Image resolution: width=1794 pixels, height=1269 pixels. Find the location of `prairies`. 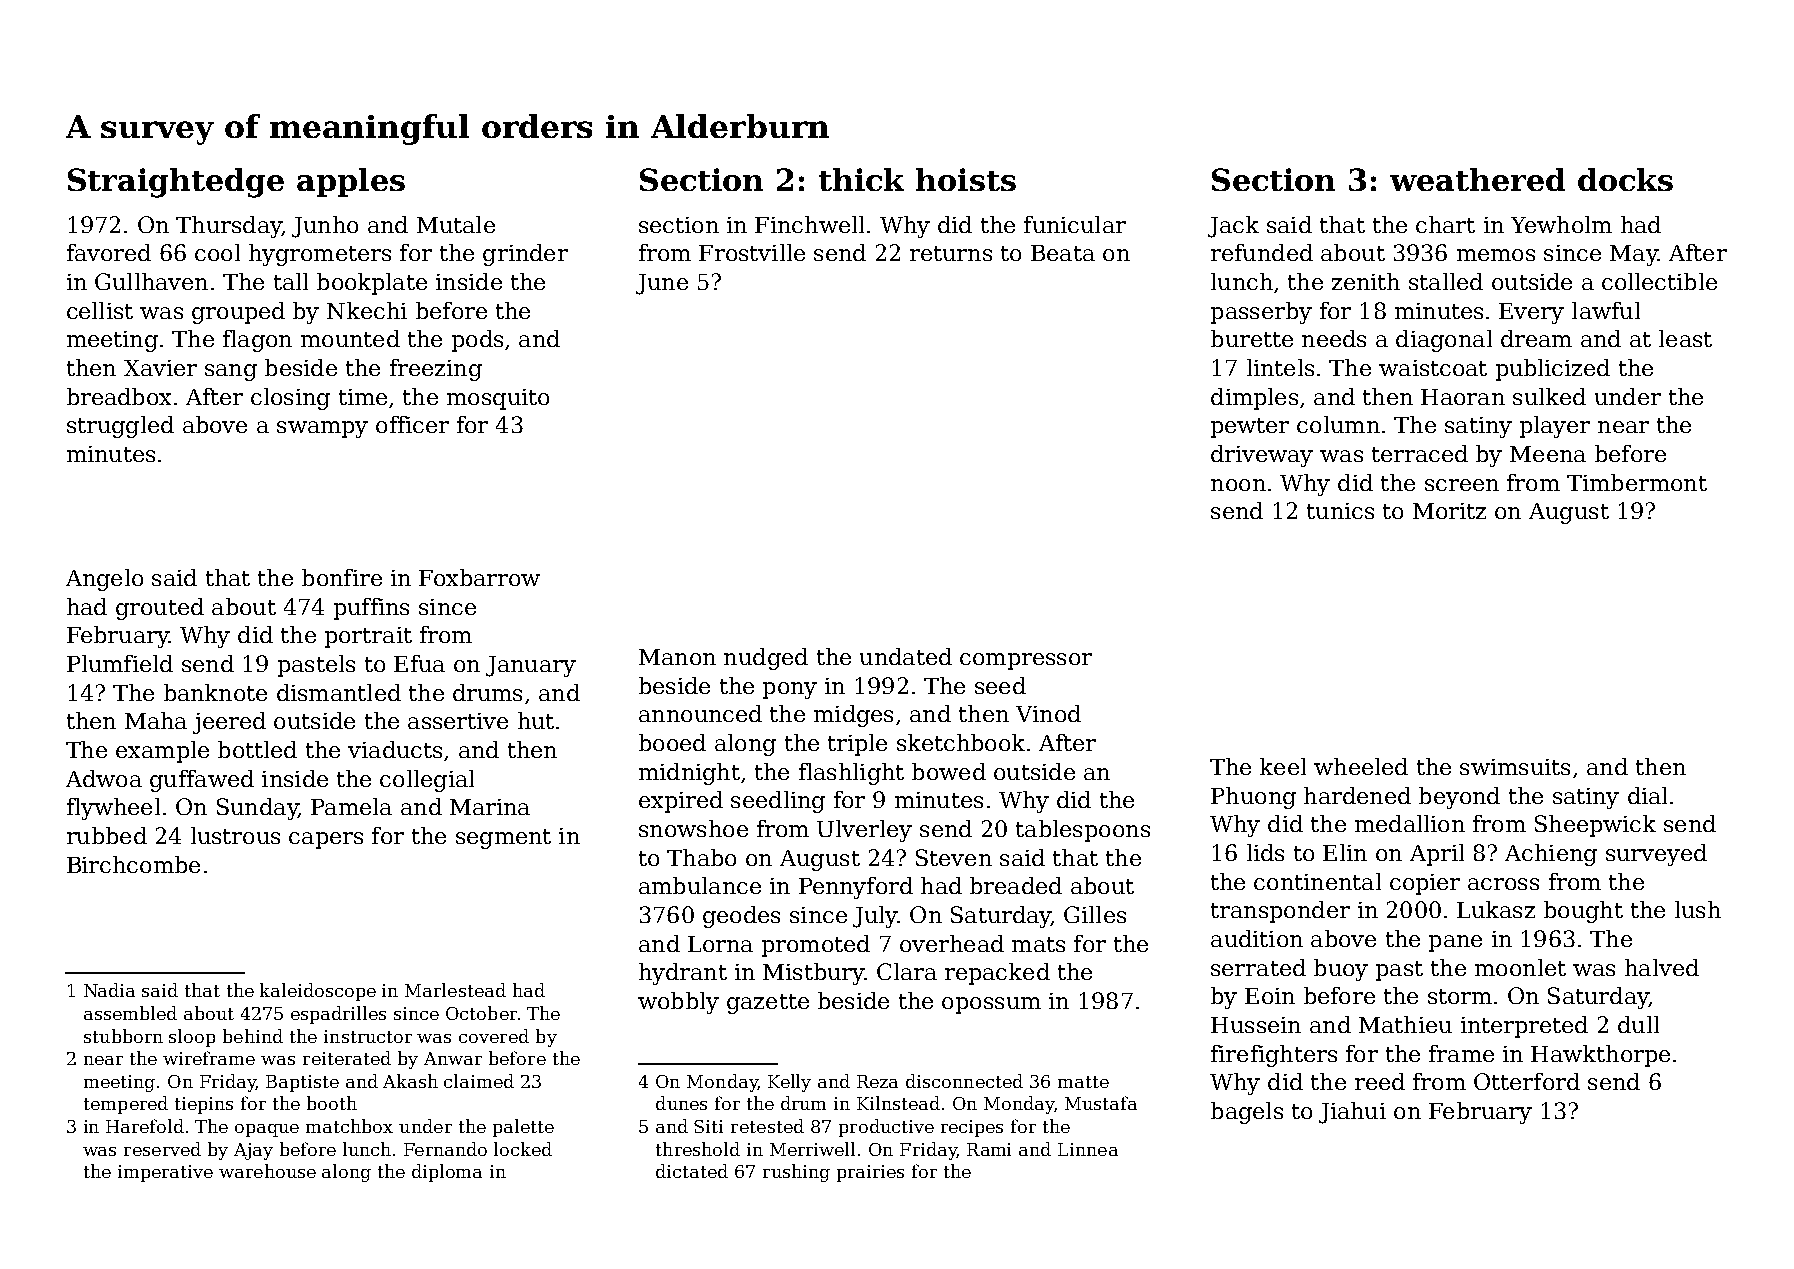

prairies is located at coordinates (870, 1173).
